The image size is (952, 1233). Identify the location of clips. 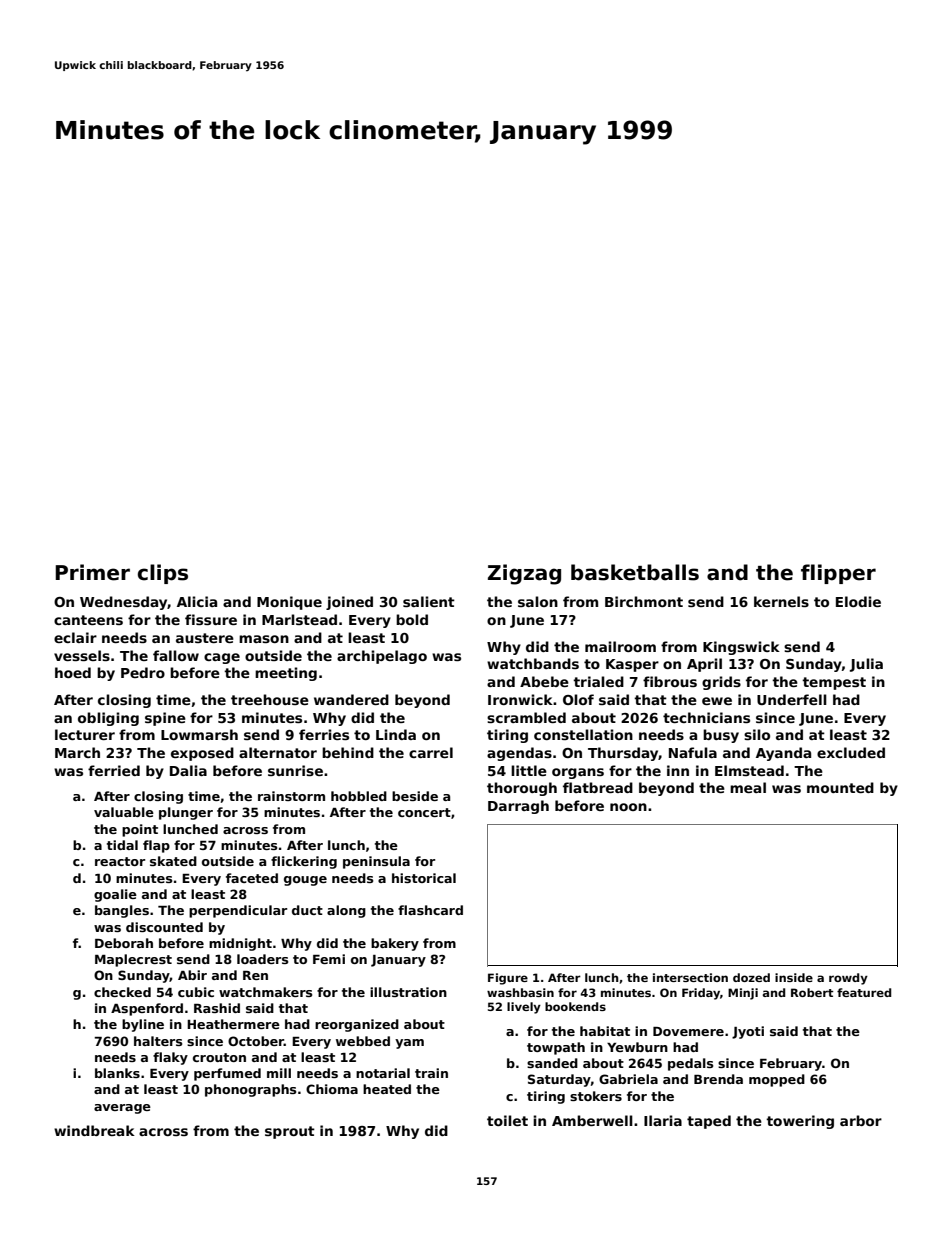
(163, 574).
